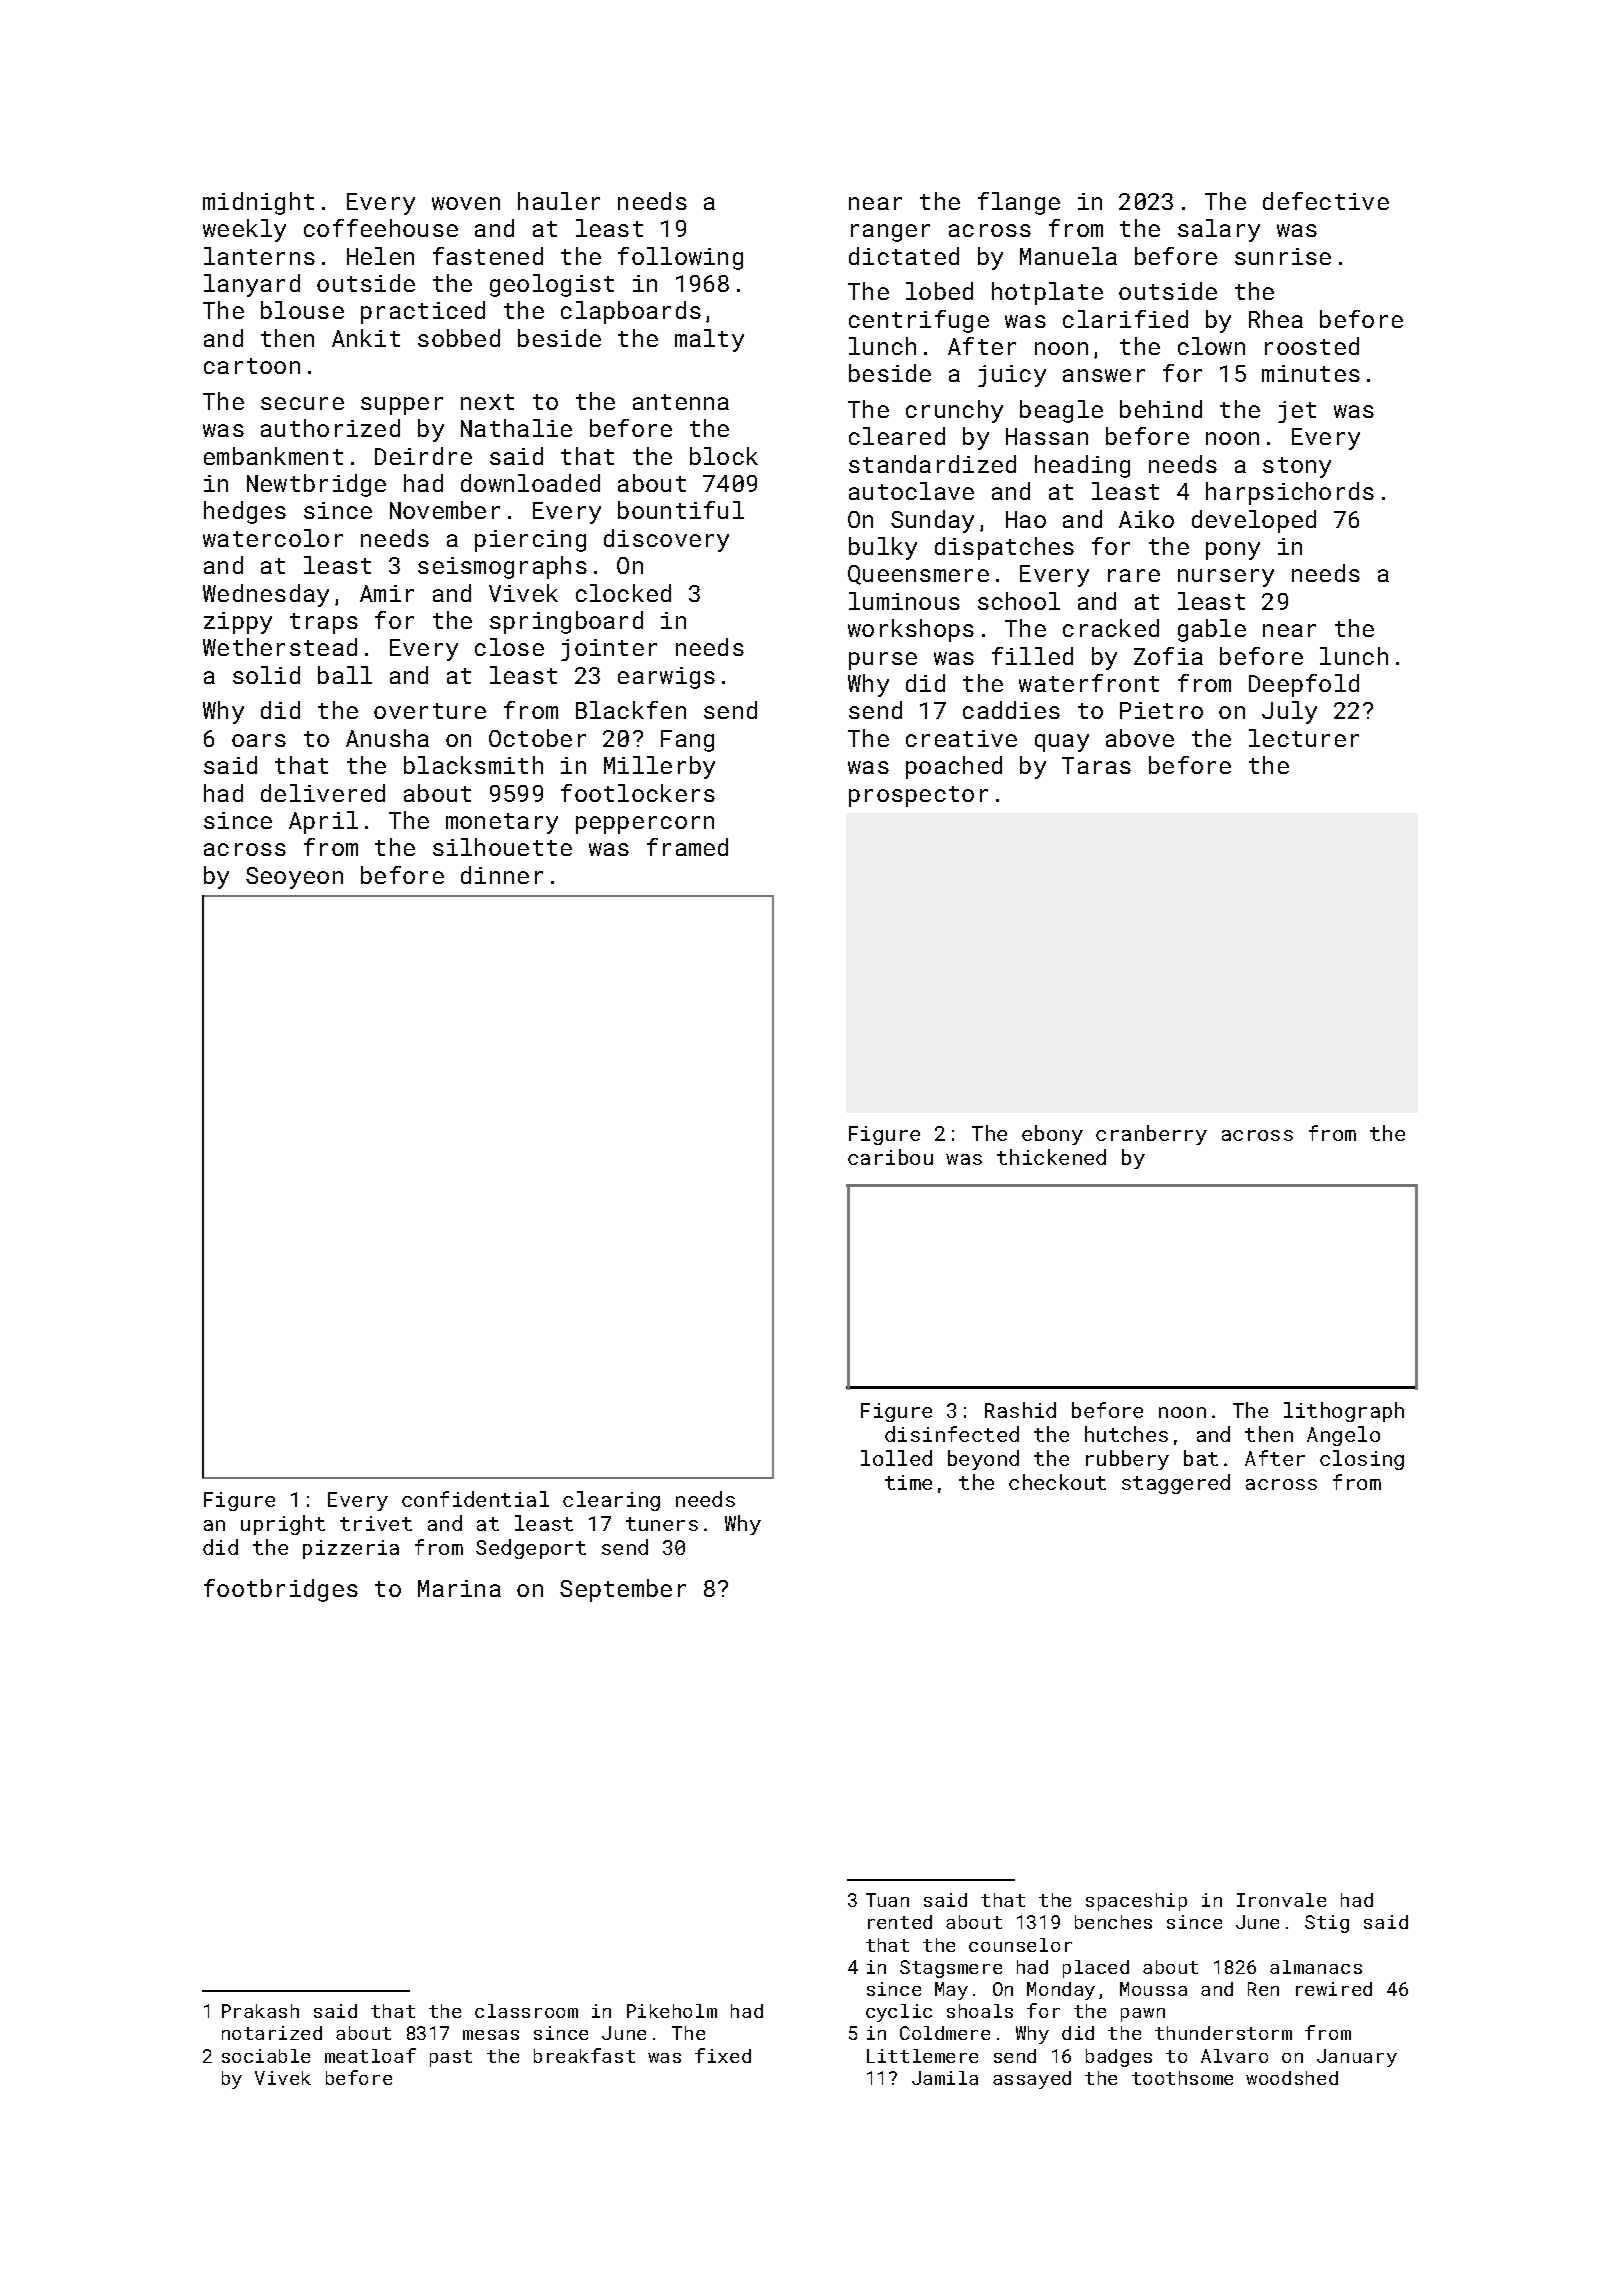  I want to click on caribou, so click(890, 1157).
